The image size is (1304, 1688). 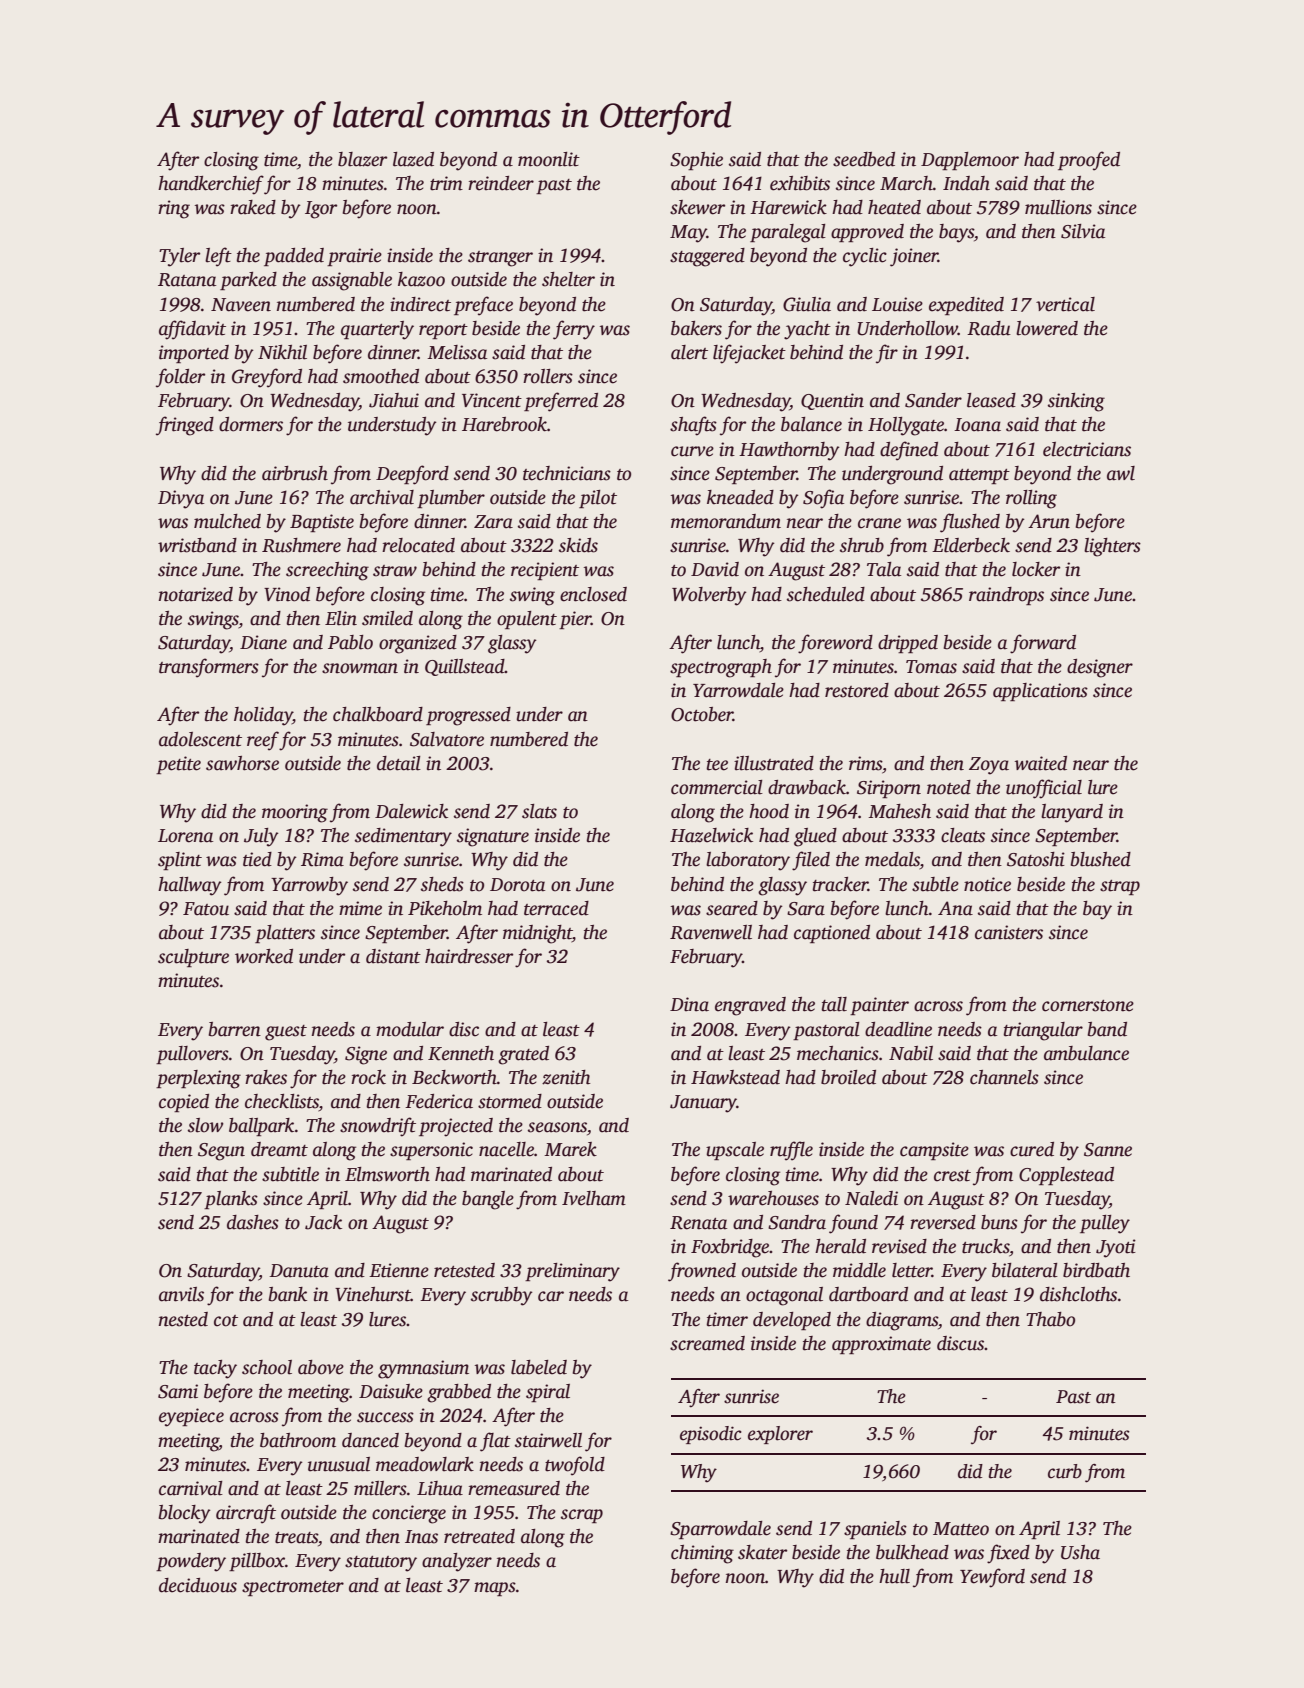 I want to click on statutory, so click(x=381, y=1564).
